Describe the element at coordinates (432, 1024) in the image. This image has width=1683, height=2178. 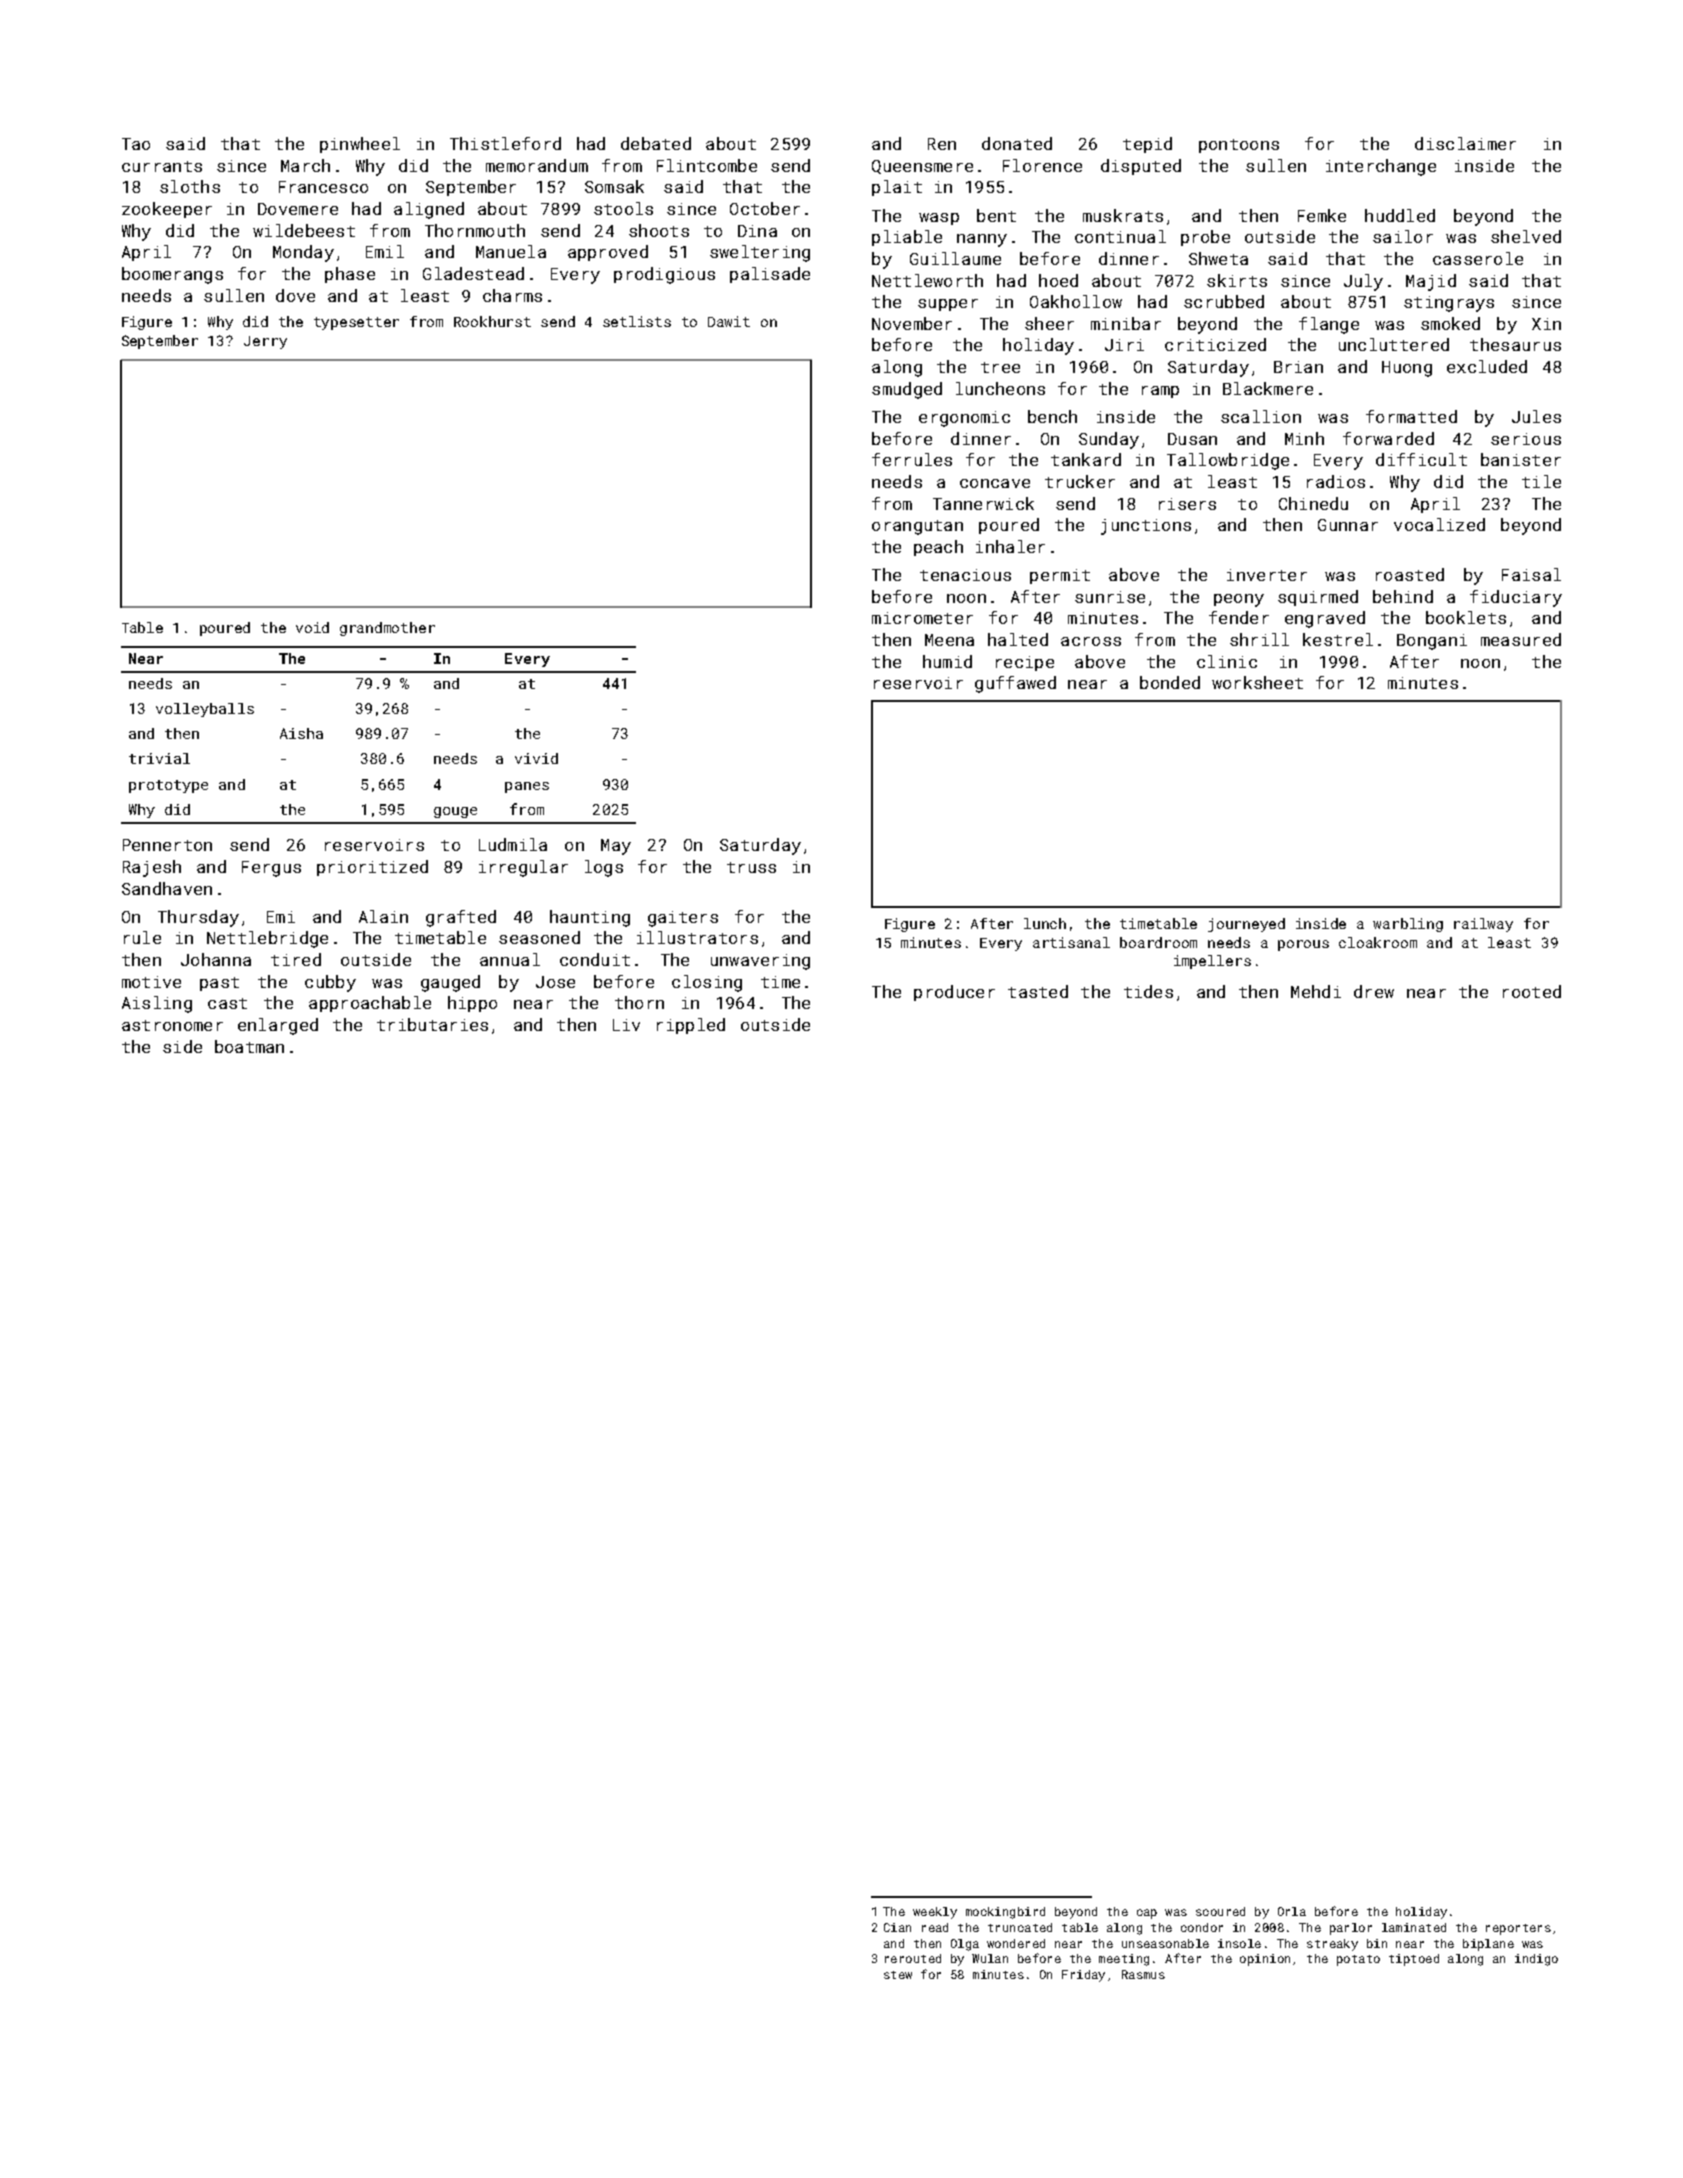
I see `tributaries` at that location.
